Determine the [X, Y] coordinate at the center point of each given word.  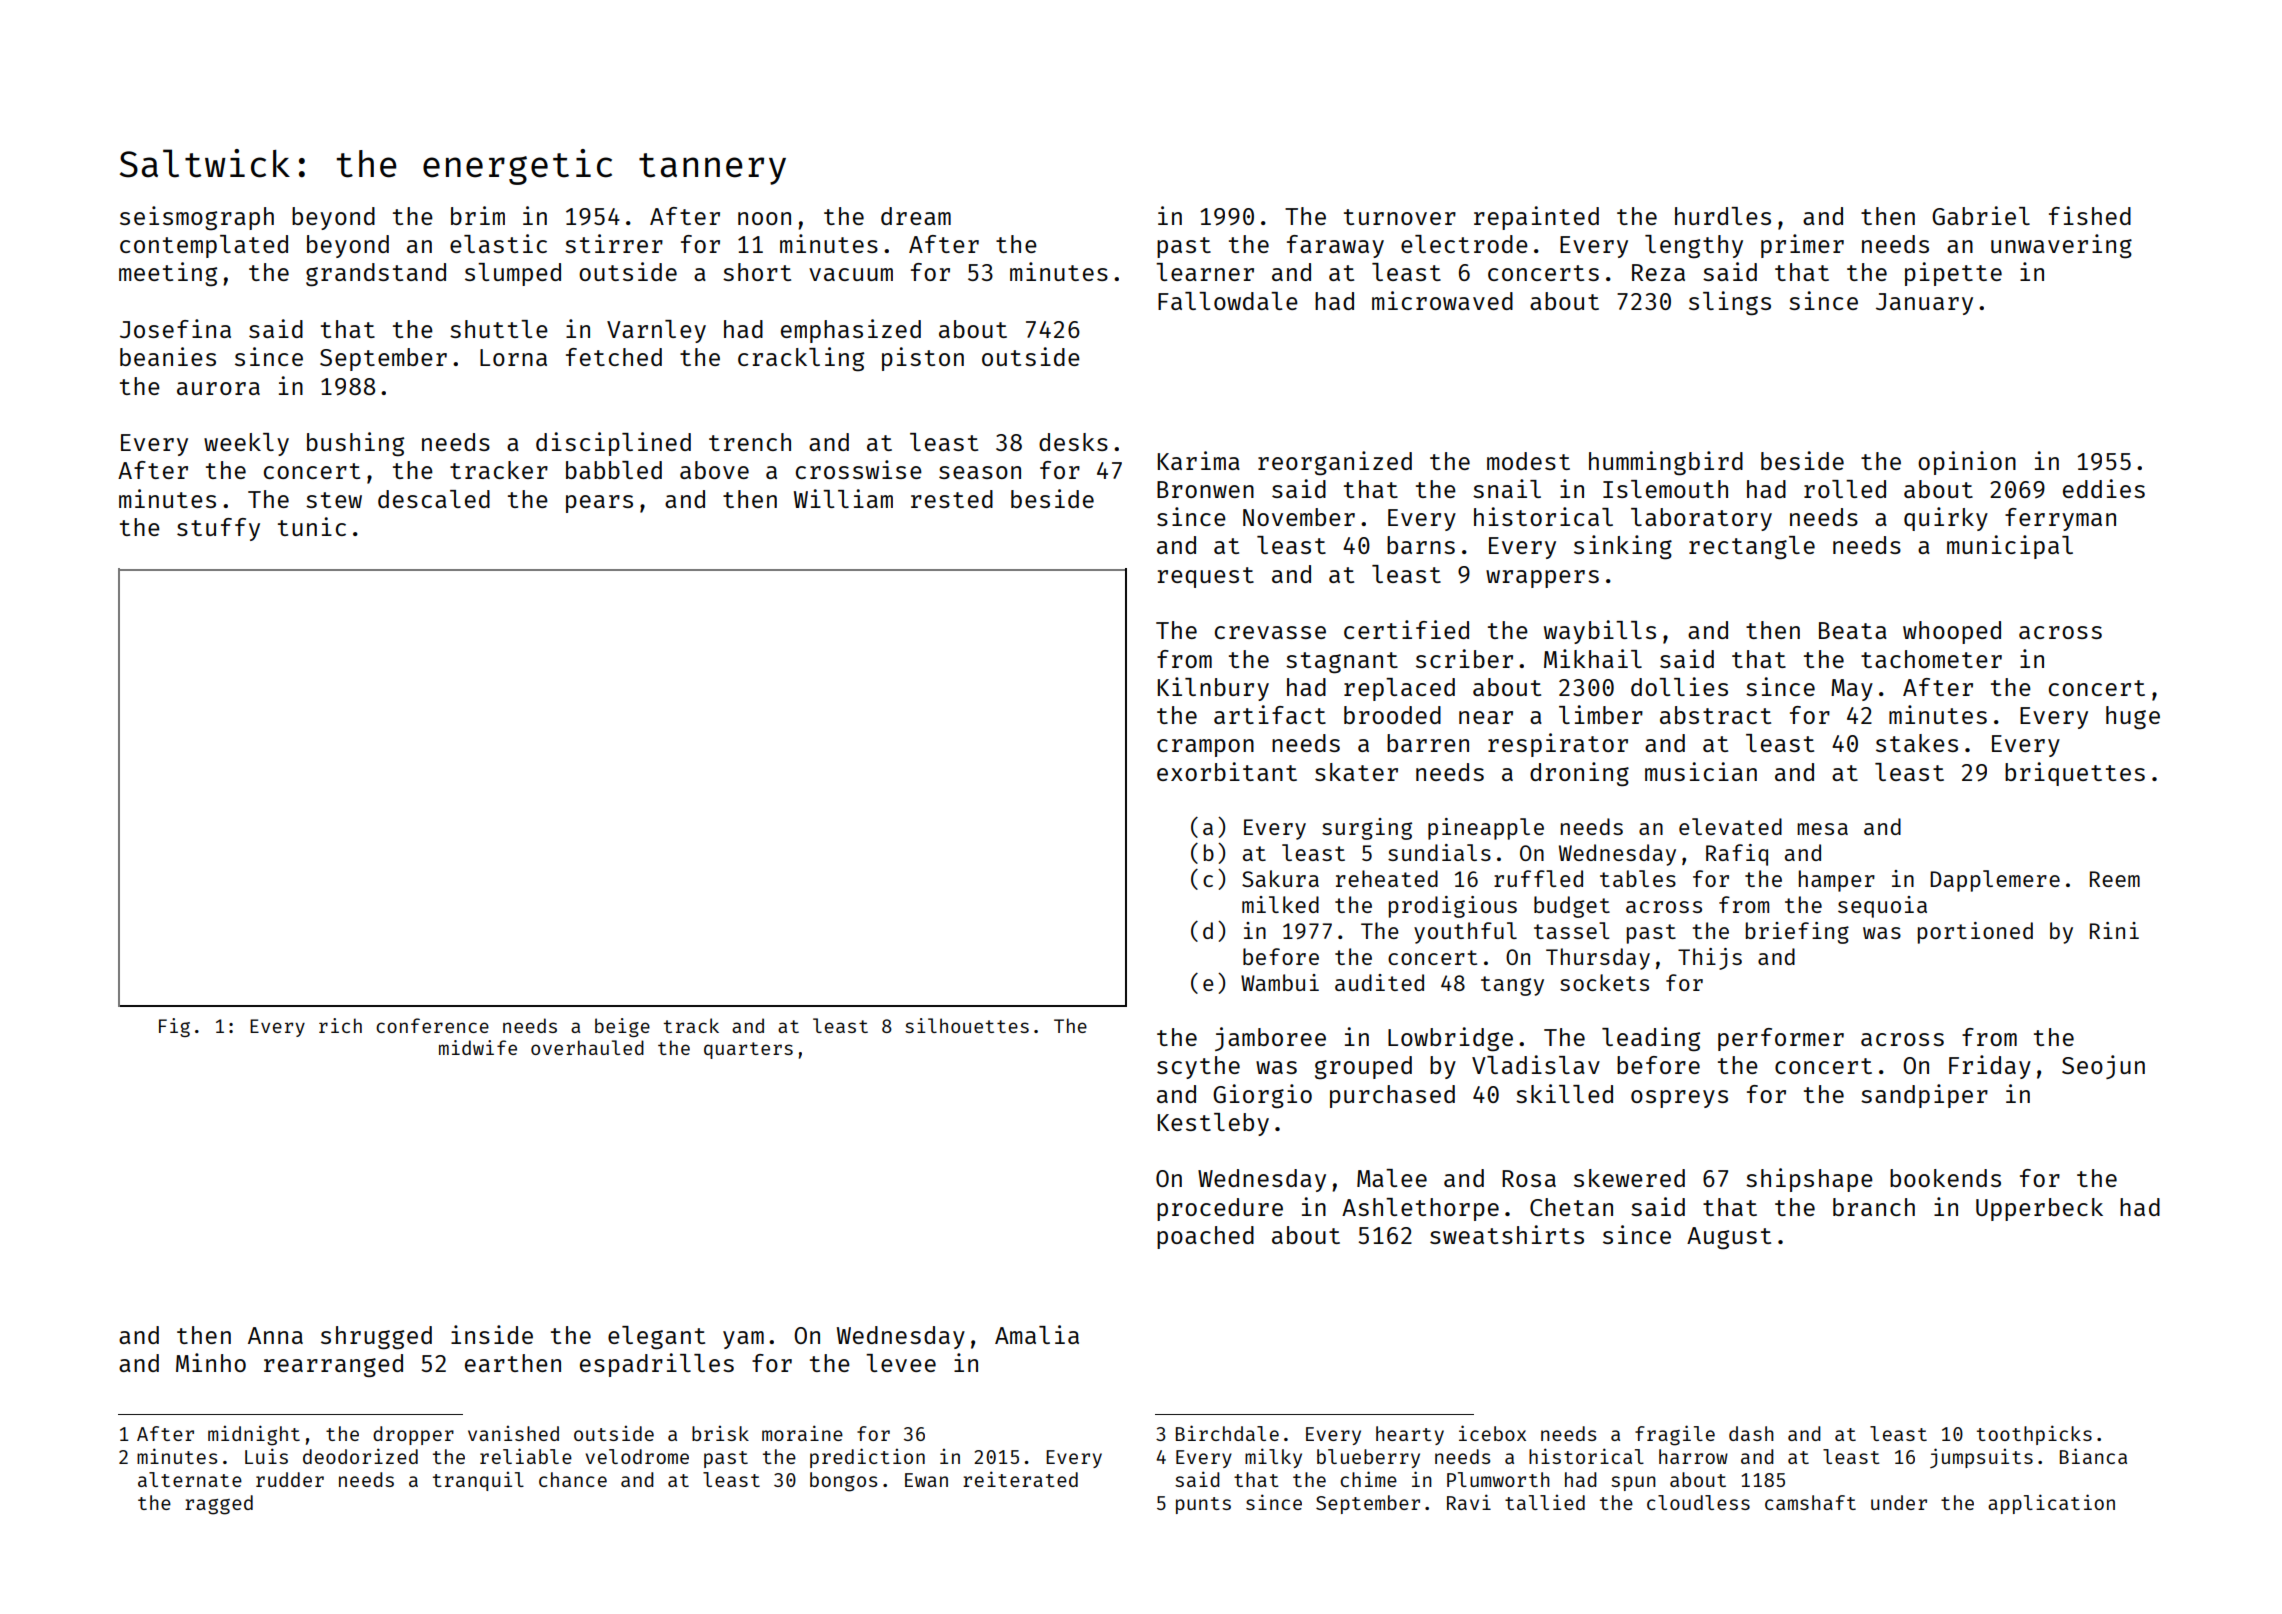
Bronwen [1205, 489]
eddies [2104, 488]
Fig [174, 1027]
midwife [478, 1047]
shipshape [1809, 1180]
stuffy [218, 529]
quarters [748, 1050]
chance [573, 1479]
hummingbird [1666, 463]
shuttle [499, 329]
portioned [1975, 933]
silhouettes [967, 1025]
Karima [1199, 460]
